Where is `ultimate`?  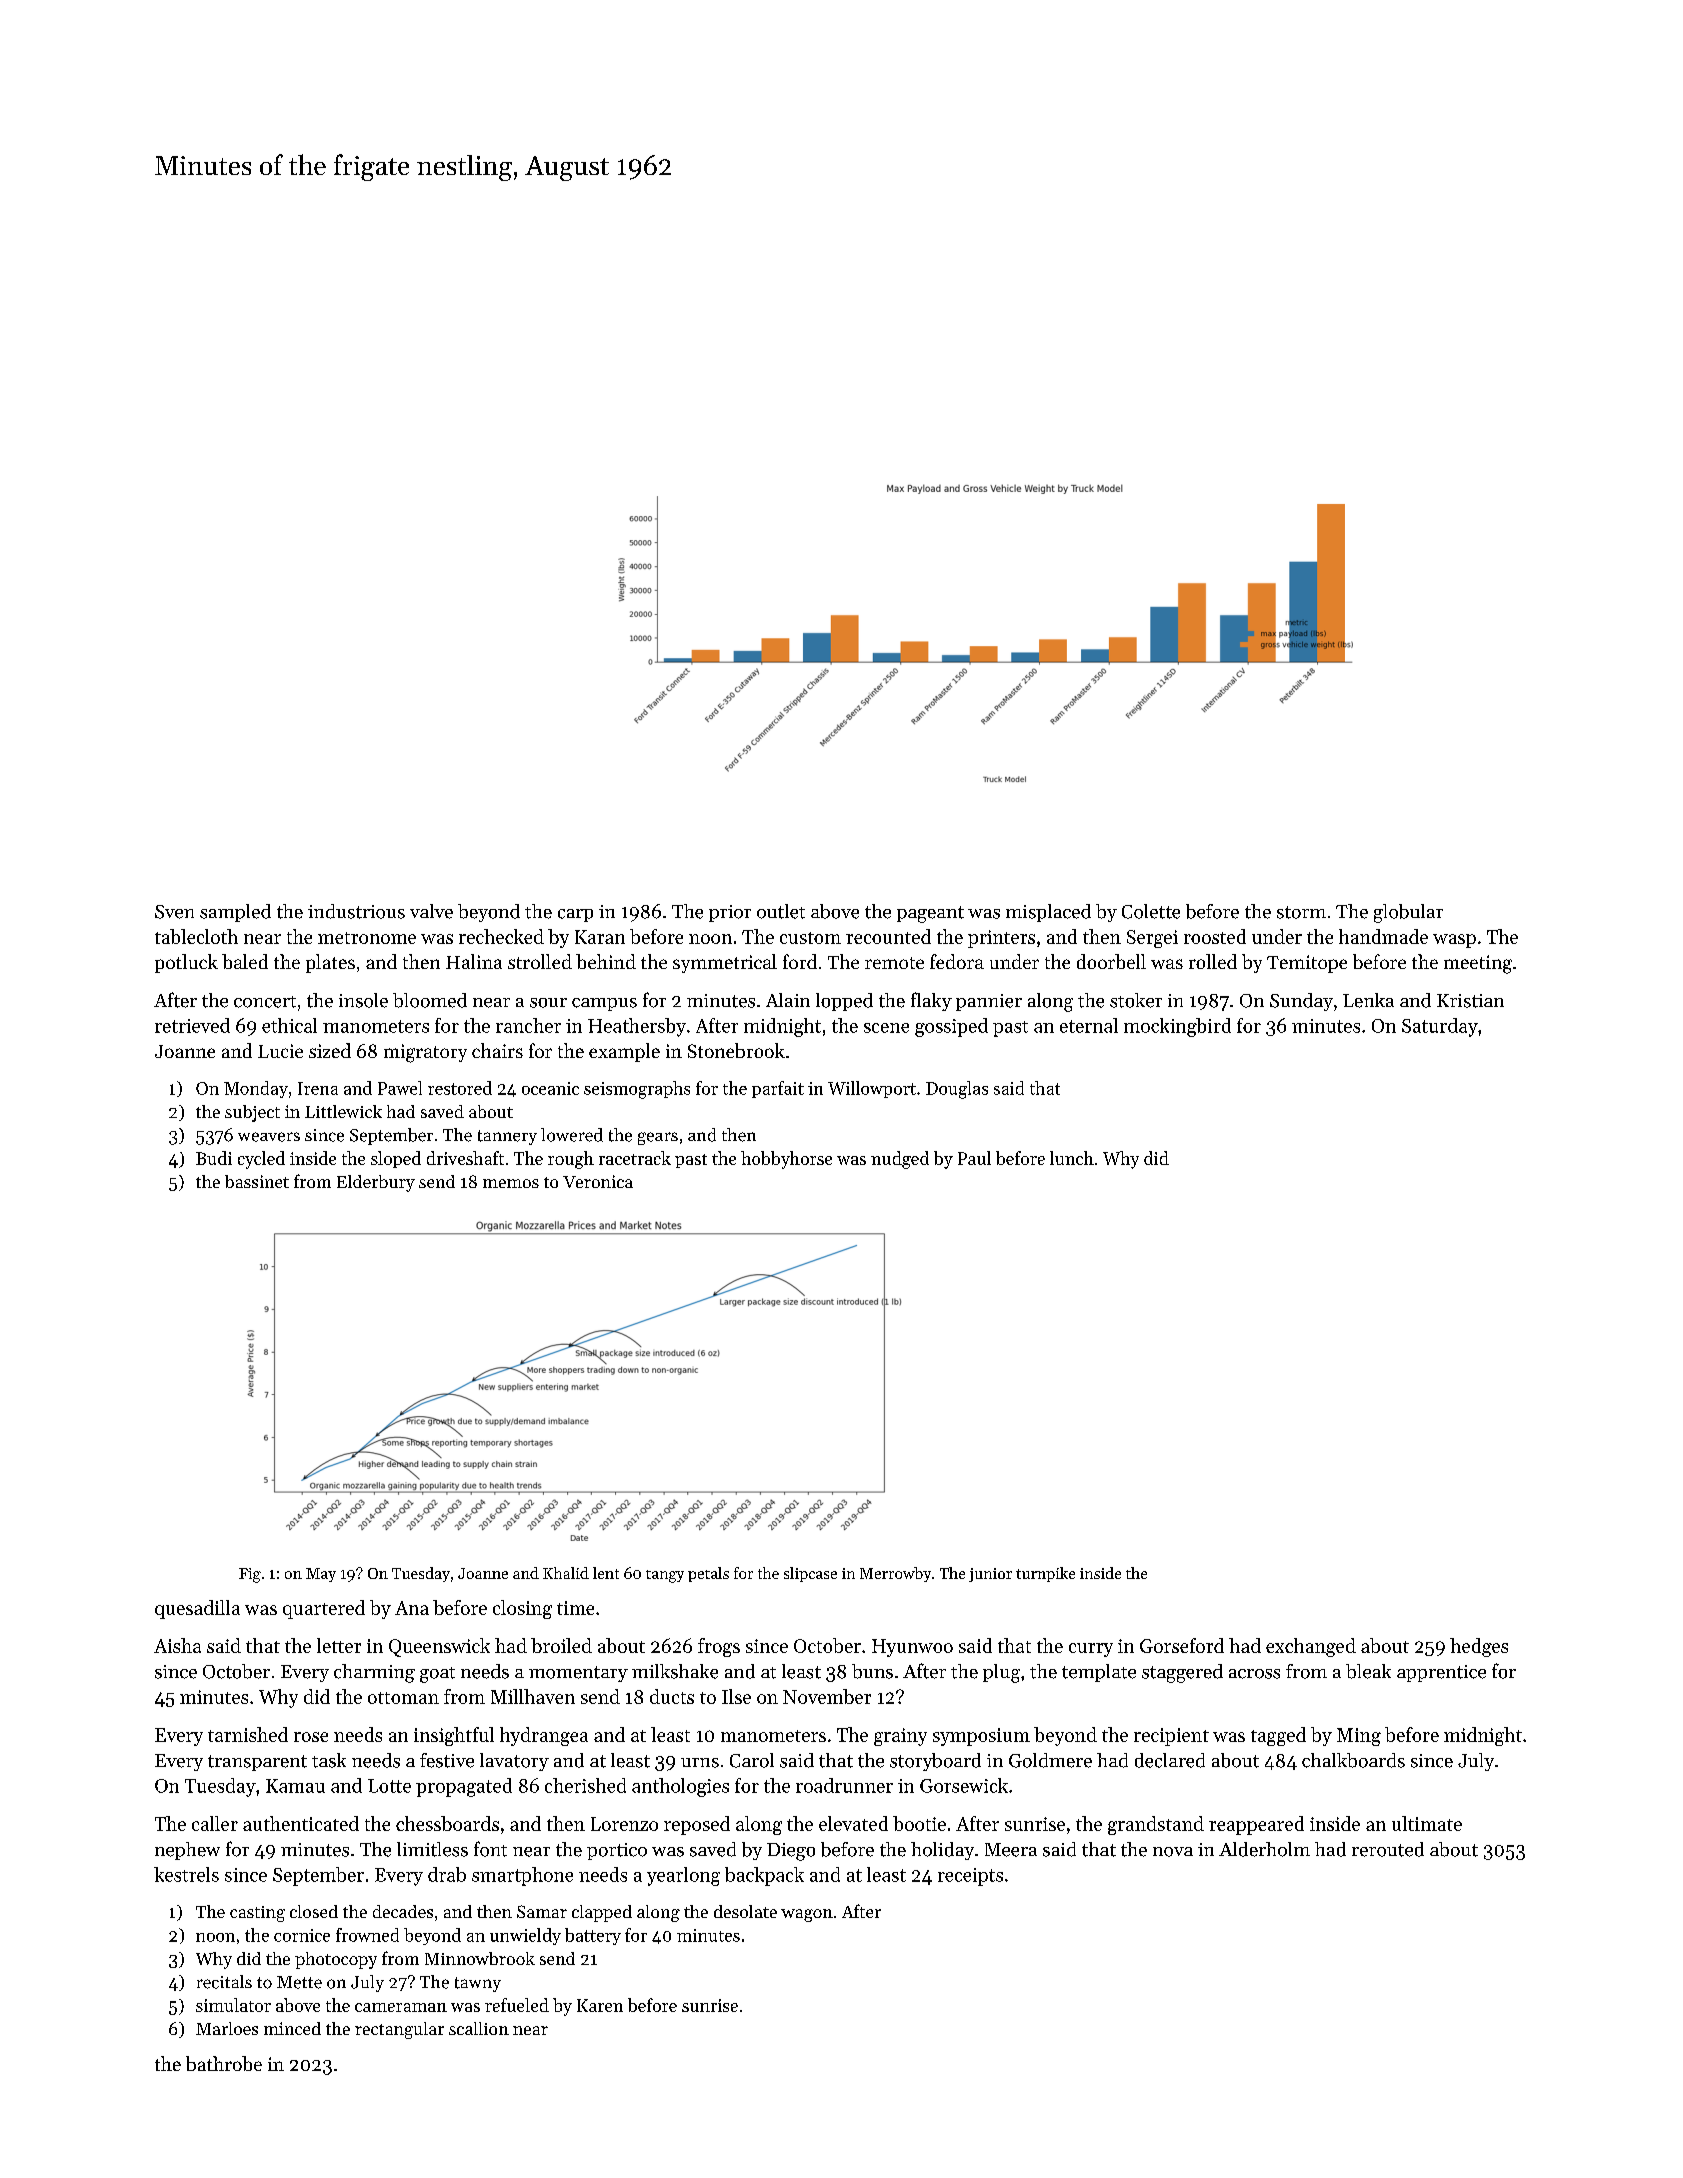
ultimate is located at coordinates (1427, 1823).
